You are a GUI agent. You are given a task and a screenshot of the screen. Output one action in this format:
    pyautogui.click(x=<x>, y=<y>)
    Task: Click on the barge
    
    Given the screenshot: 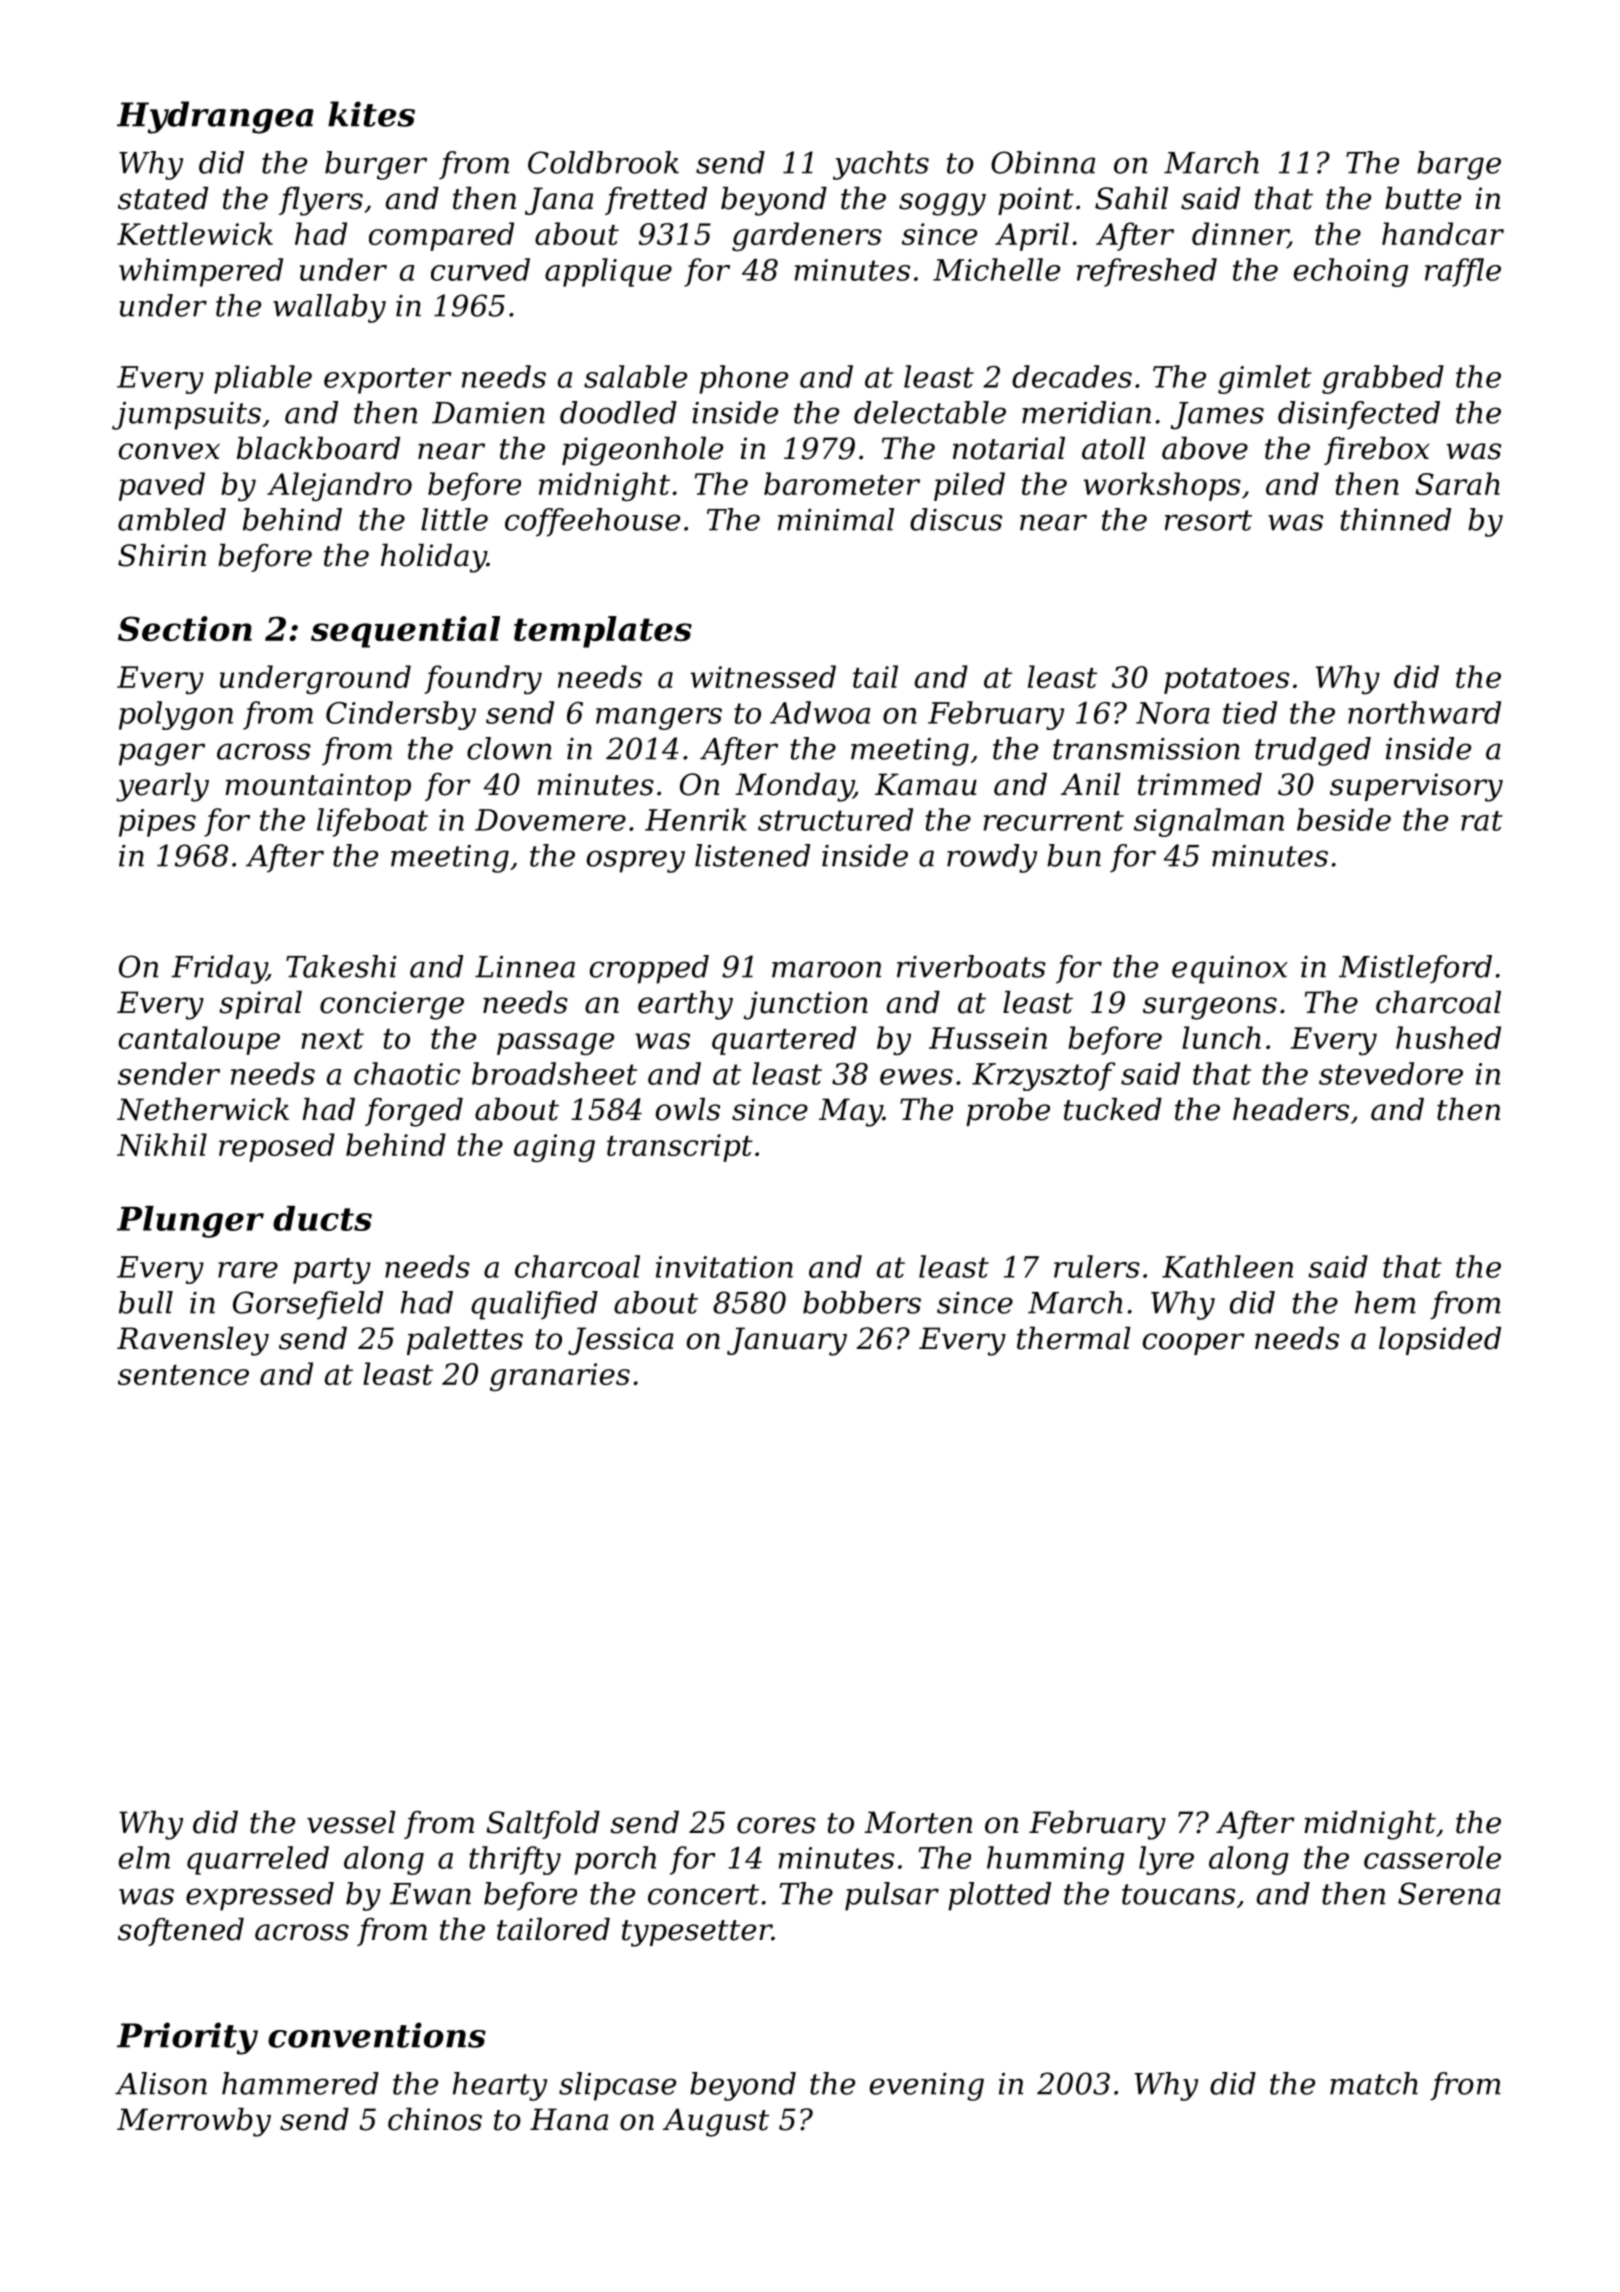 What is the action you would take?
    pyautogui.click(x=1459, y=165)
